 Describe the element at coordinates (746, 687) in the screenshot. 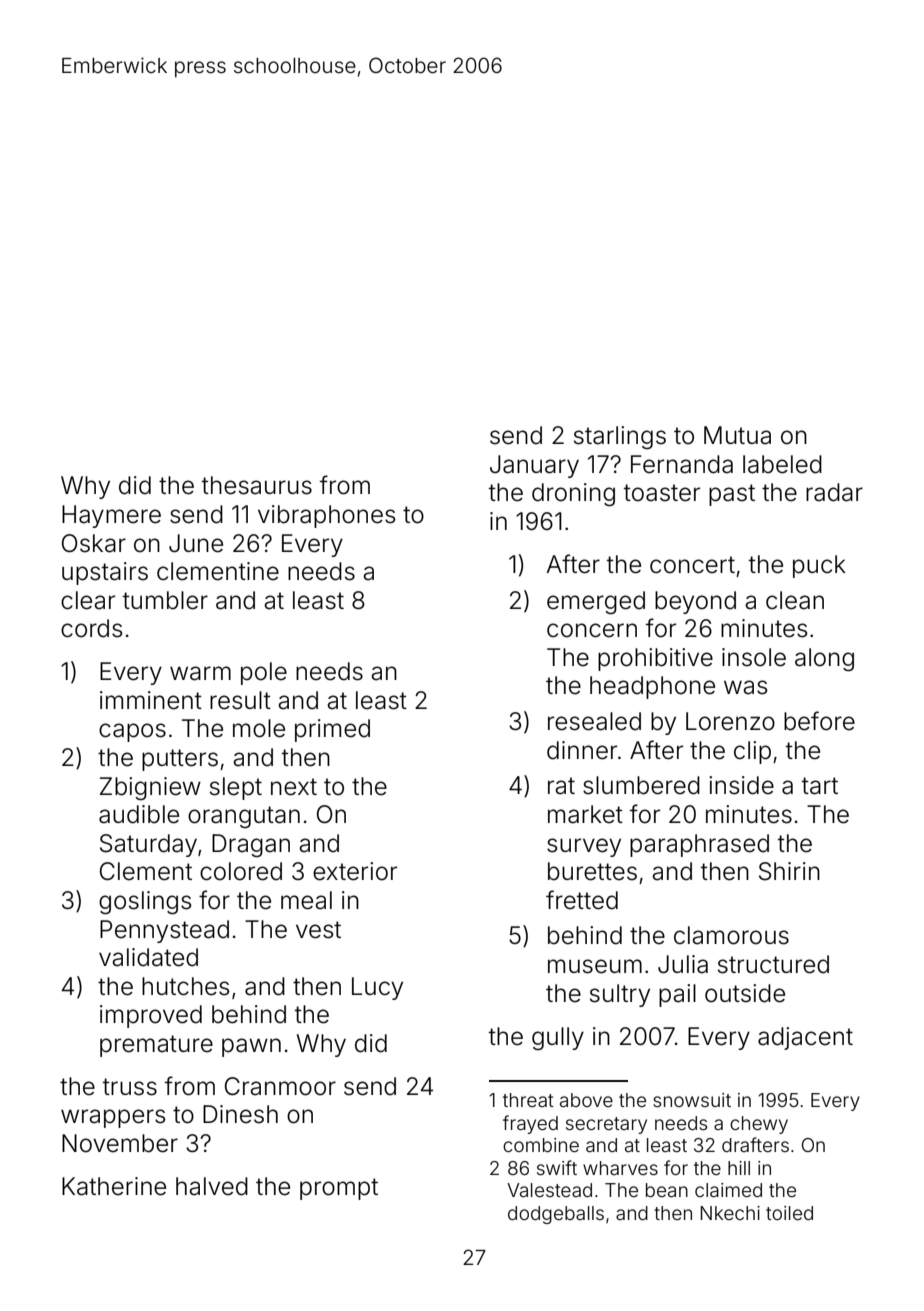

I see `was` at that location.
